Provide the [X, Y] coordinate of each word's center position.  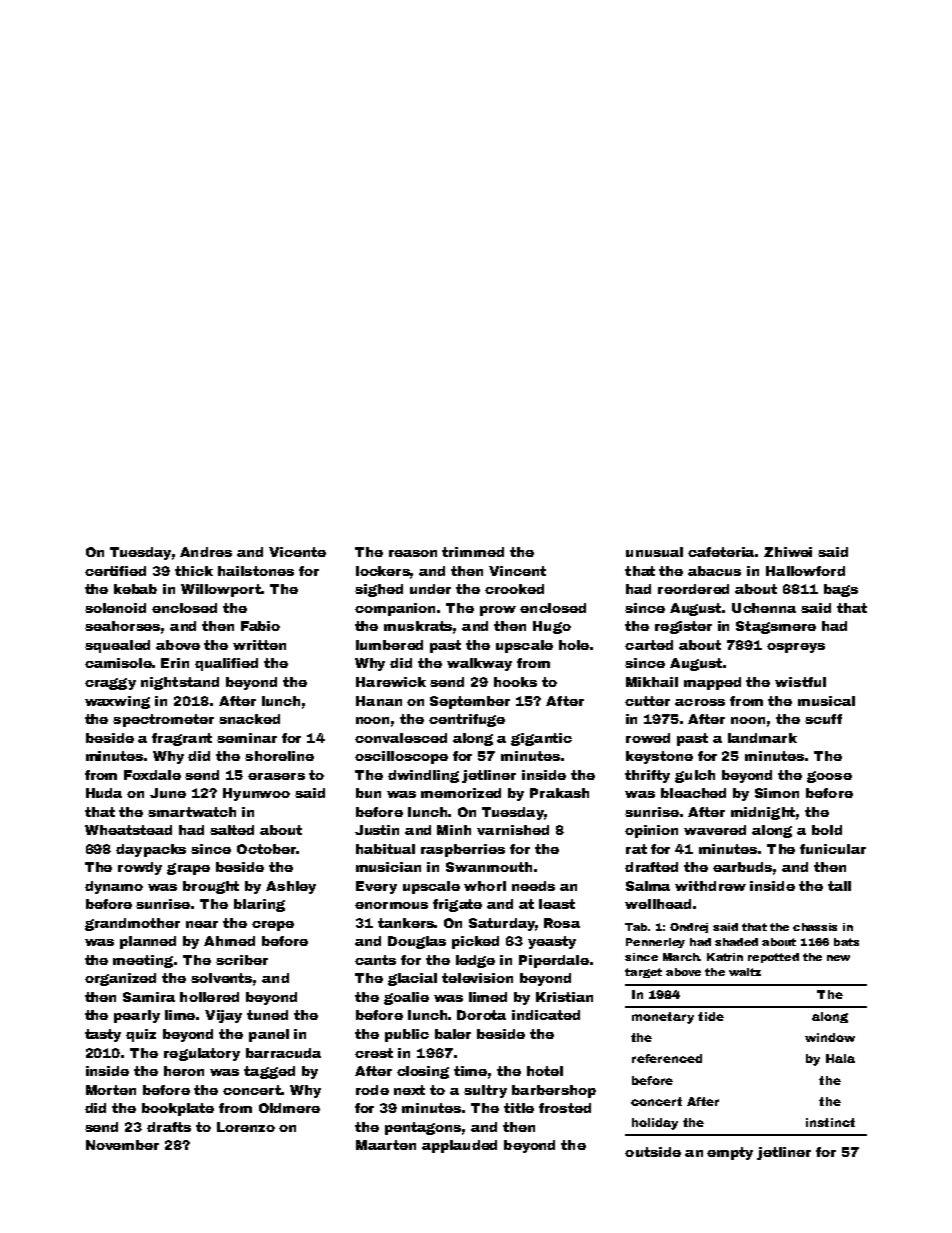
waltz [745, 972]
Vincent [517, 571]
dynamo [114, 887]
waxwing [117, 702]
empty [730, 1153]
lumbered [389, 645]
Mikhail [652, 682]
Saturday [502, 924]
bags [841, 590]
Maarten [386, 1145]
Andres [206, 552]
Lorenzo [246, 1127]
